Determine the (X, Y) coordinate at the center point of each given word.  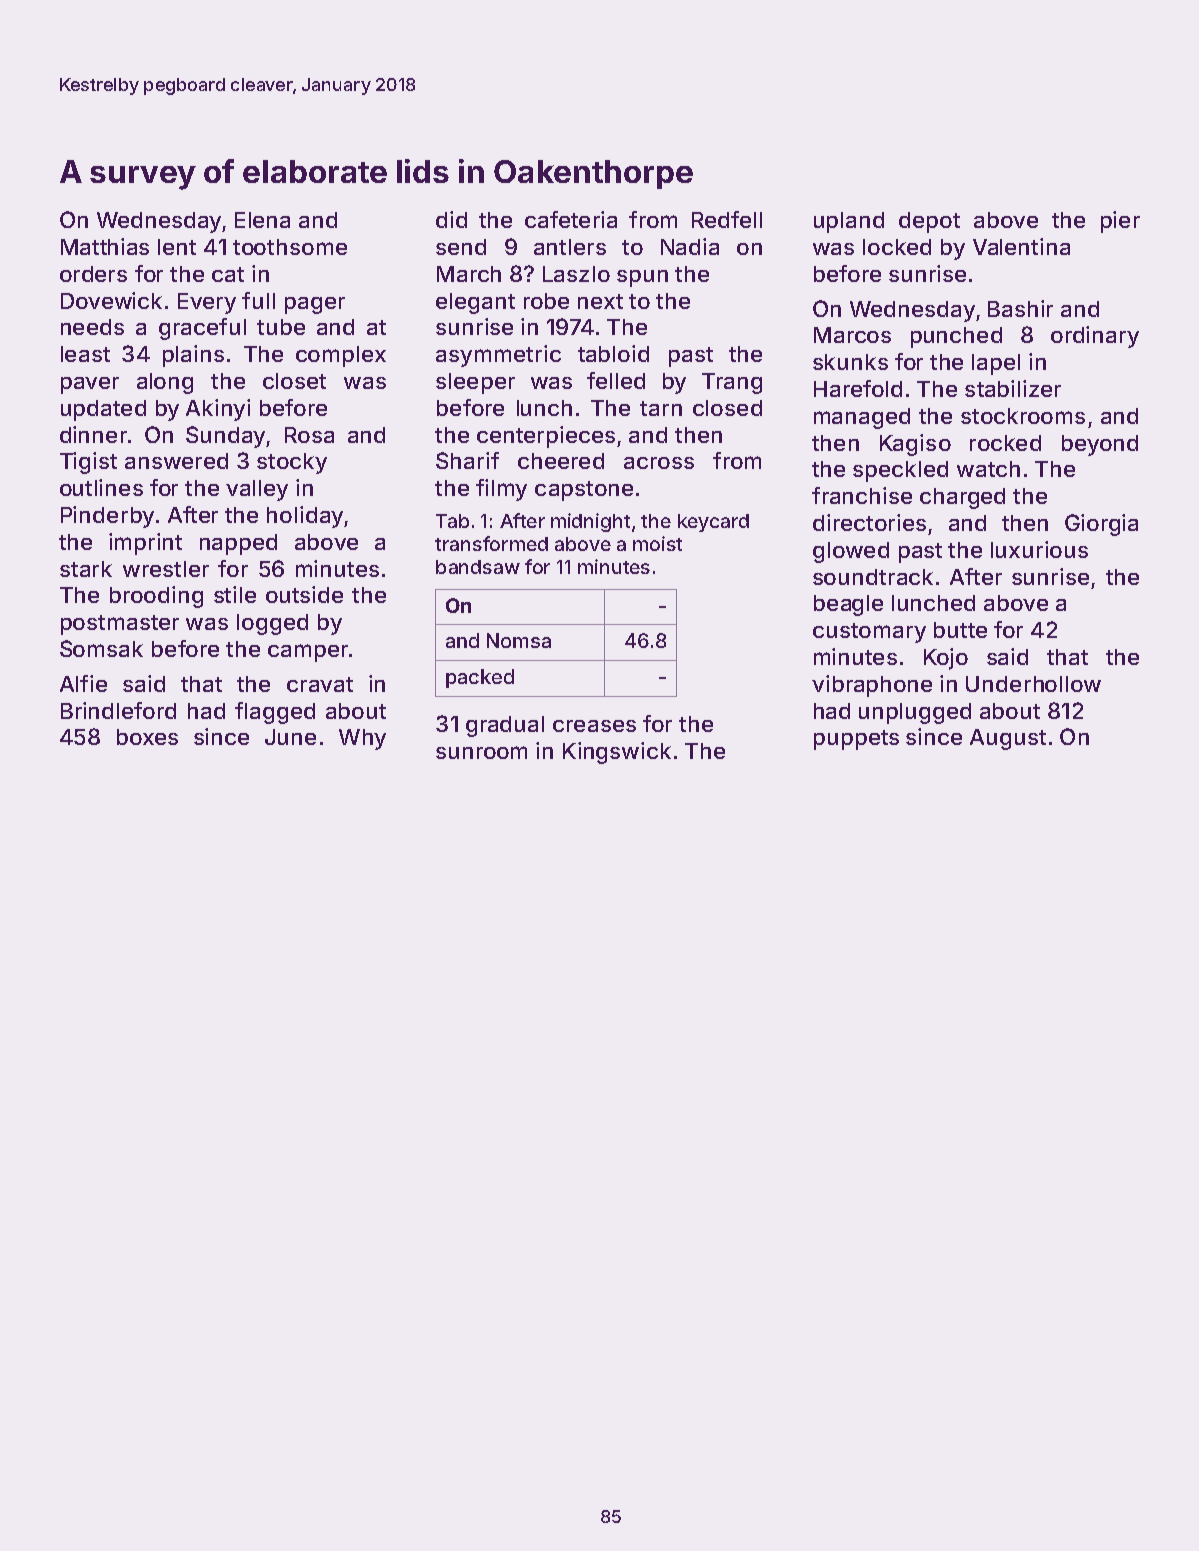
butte (960, 630)
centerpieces (546, 437)
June (290, 737)
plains (193, 356)
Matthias (105, 246)
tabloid (613, 353)
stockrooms (1023, 416)
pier (1120, 222)
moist (657, 543)
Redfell (727, 219)
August (1008, 739)
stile (235, 594)
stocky (292, 463)
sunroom (481, 752)
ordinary (1095, 337)
